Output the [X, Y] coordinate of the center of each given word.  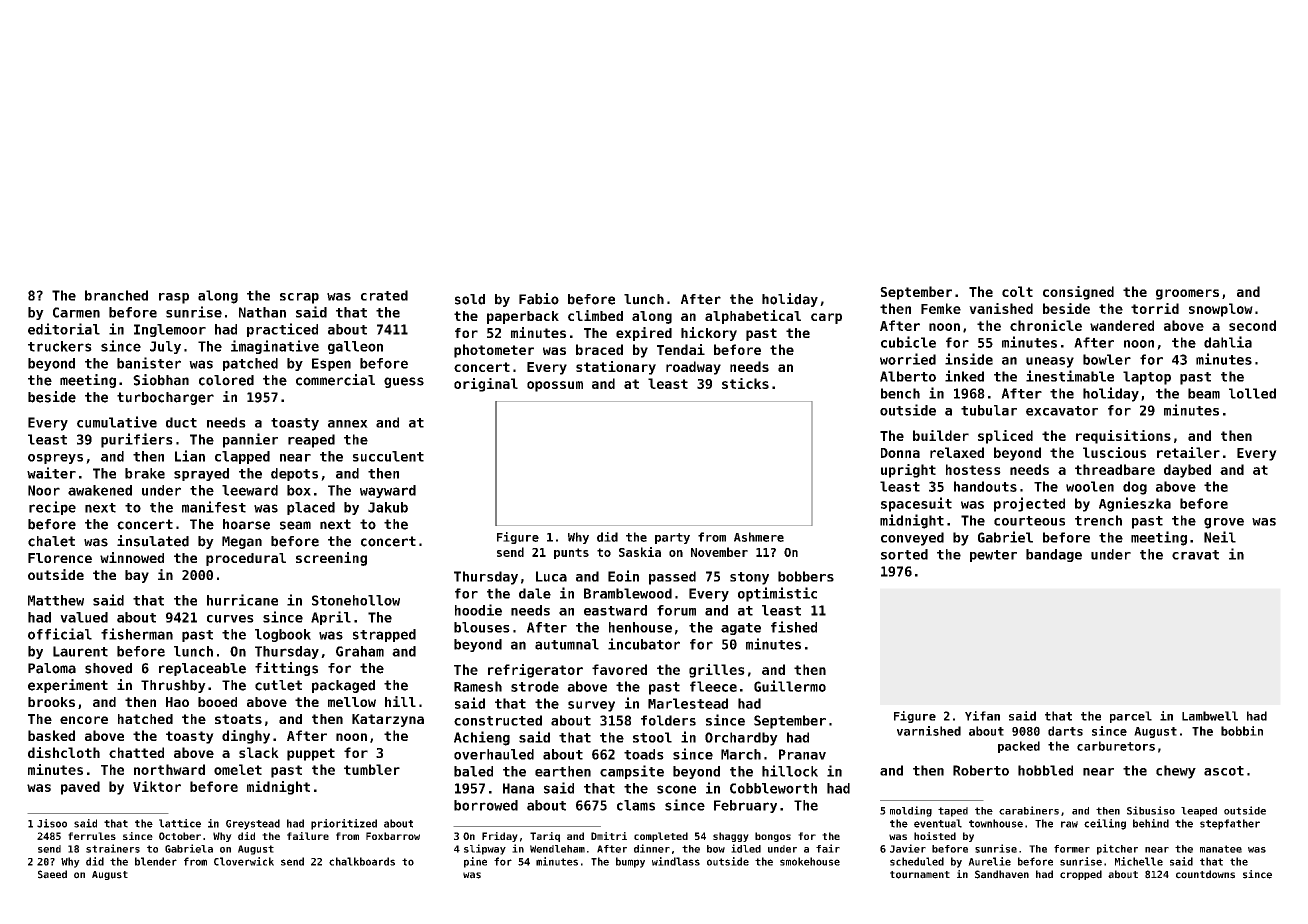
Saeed [52, 874]
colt [1017, 291]
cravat [1195, 555]
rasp [174, 298]
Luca [551, 576]
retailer [1188, 452]
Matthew [56, 600]
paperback [523, 317]
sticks [745, 383]
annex [348, 424]
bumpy [630, 862]
